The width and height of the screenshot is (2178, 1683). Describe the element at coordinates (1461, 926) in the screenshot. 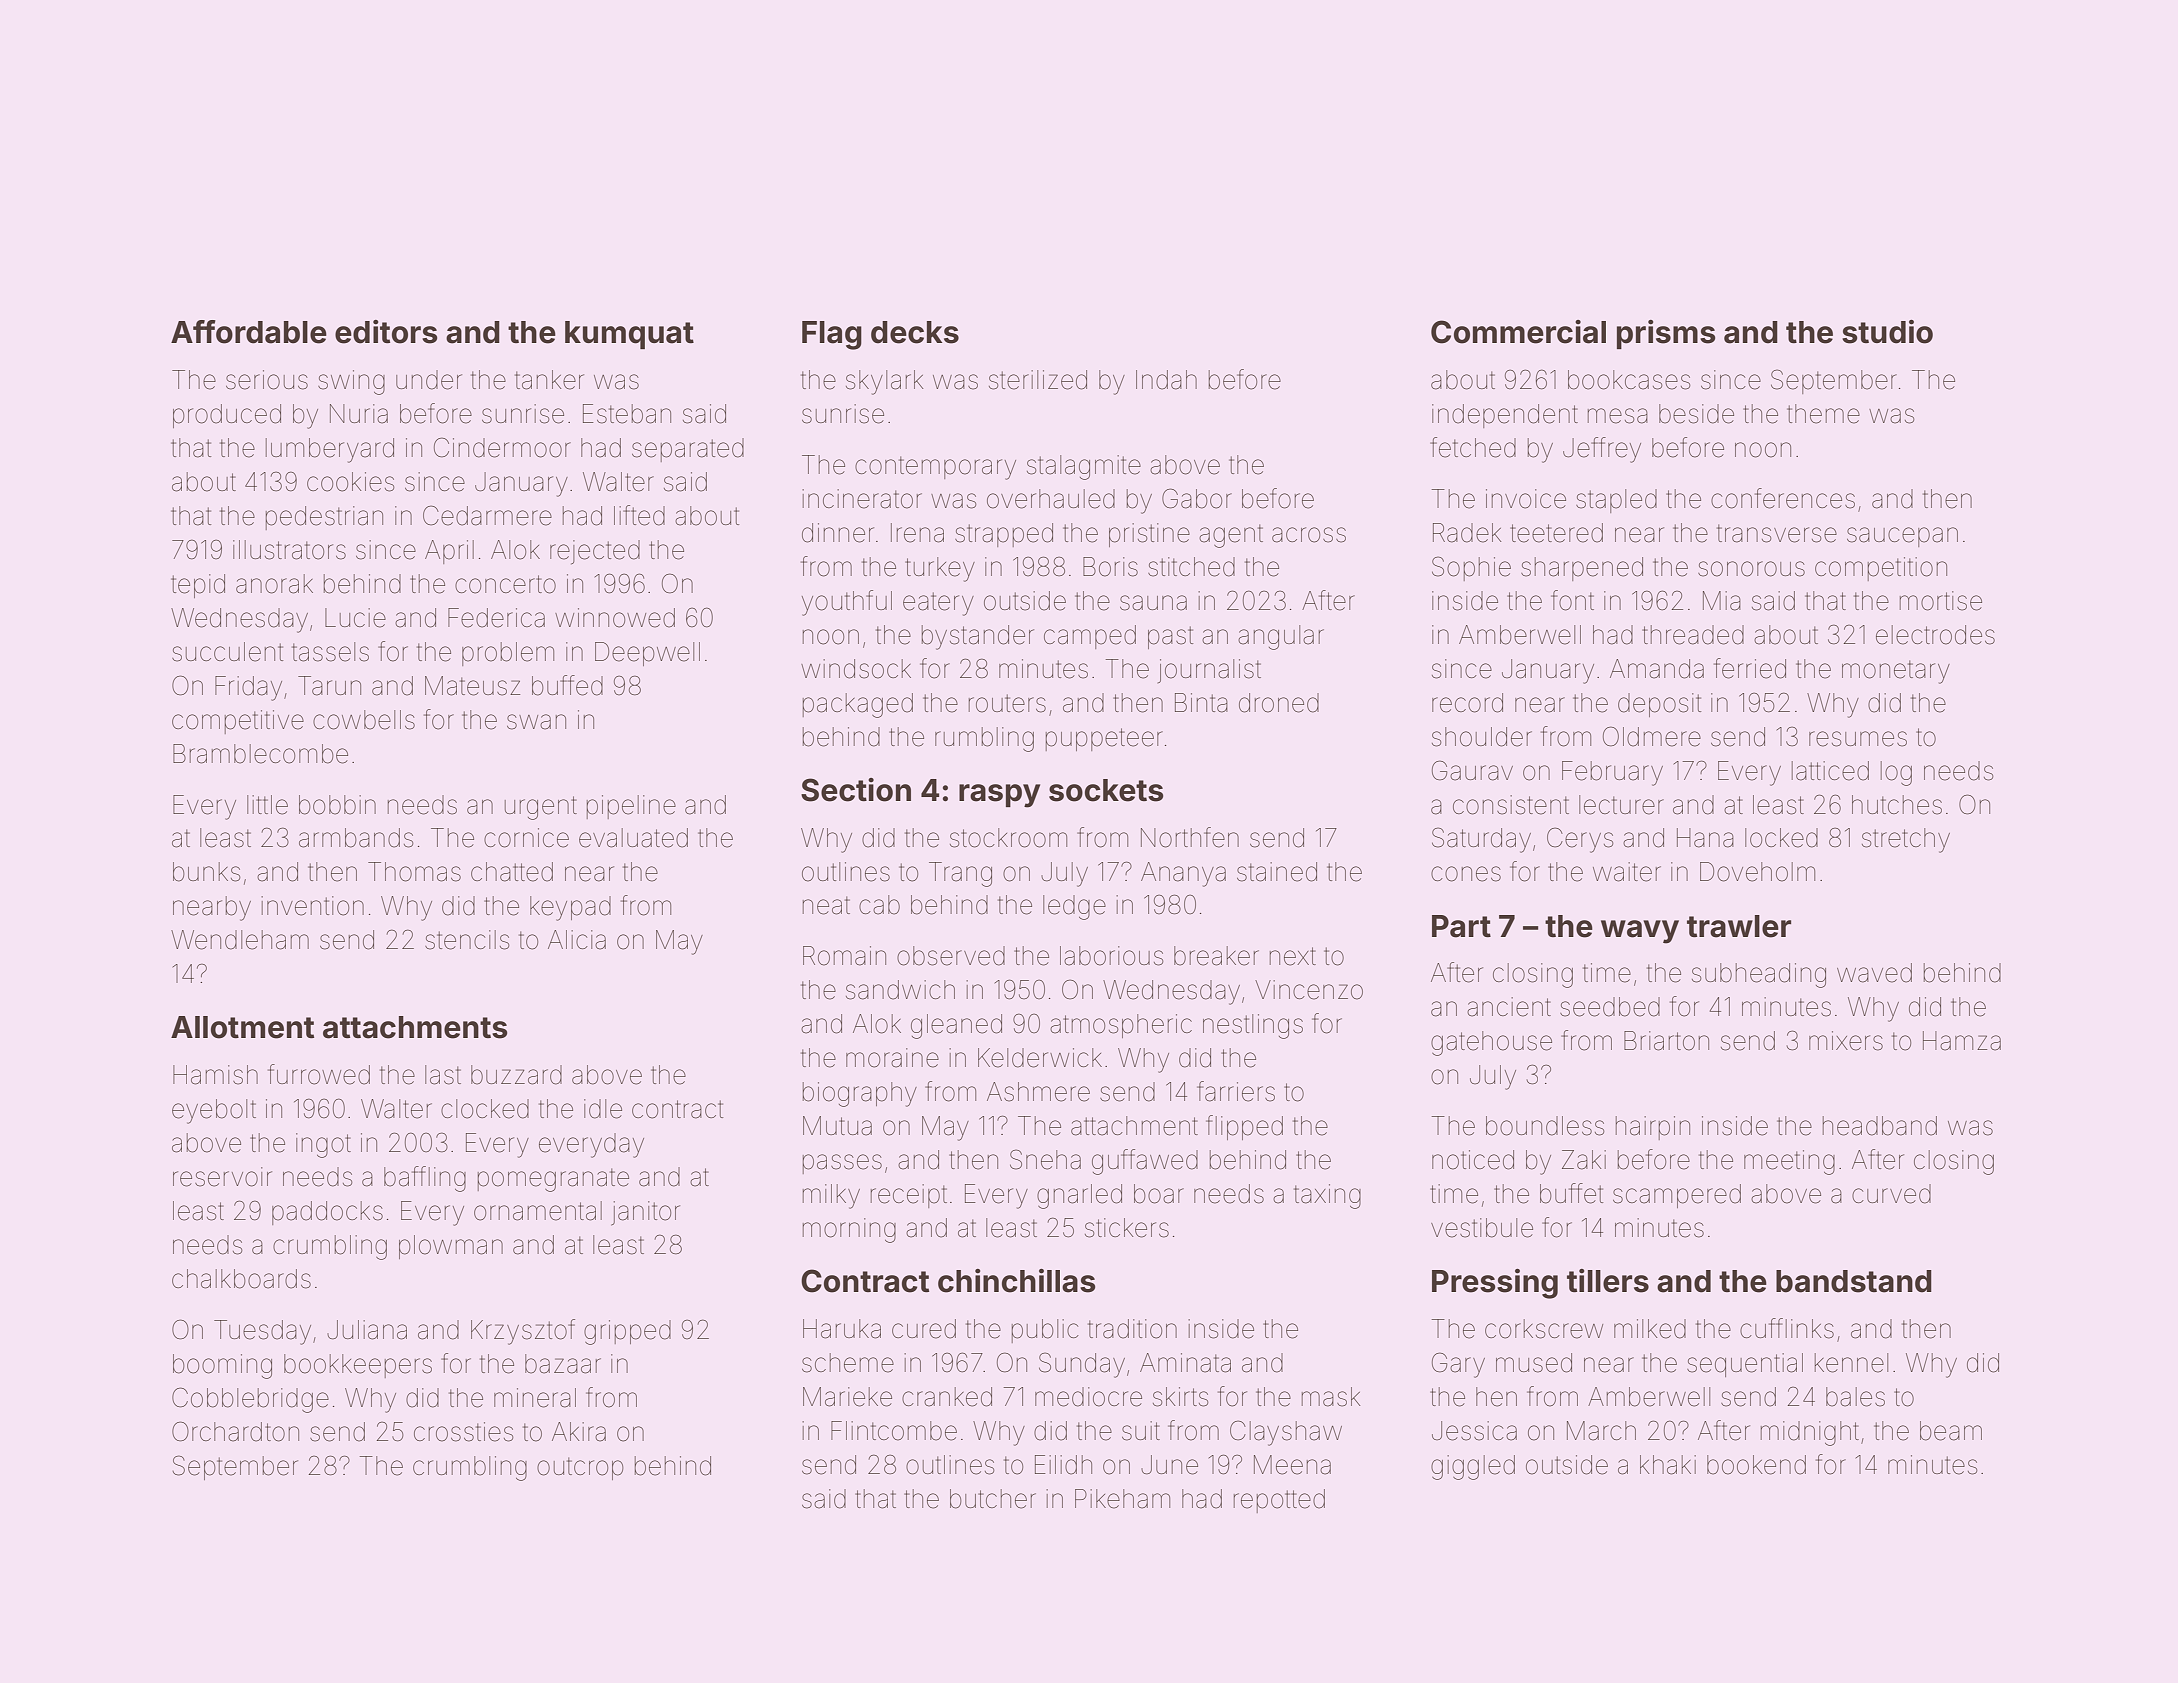

I see `Part` at that location.
